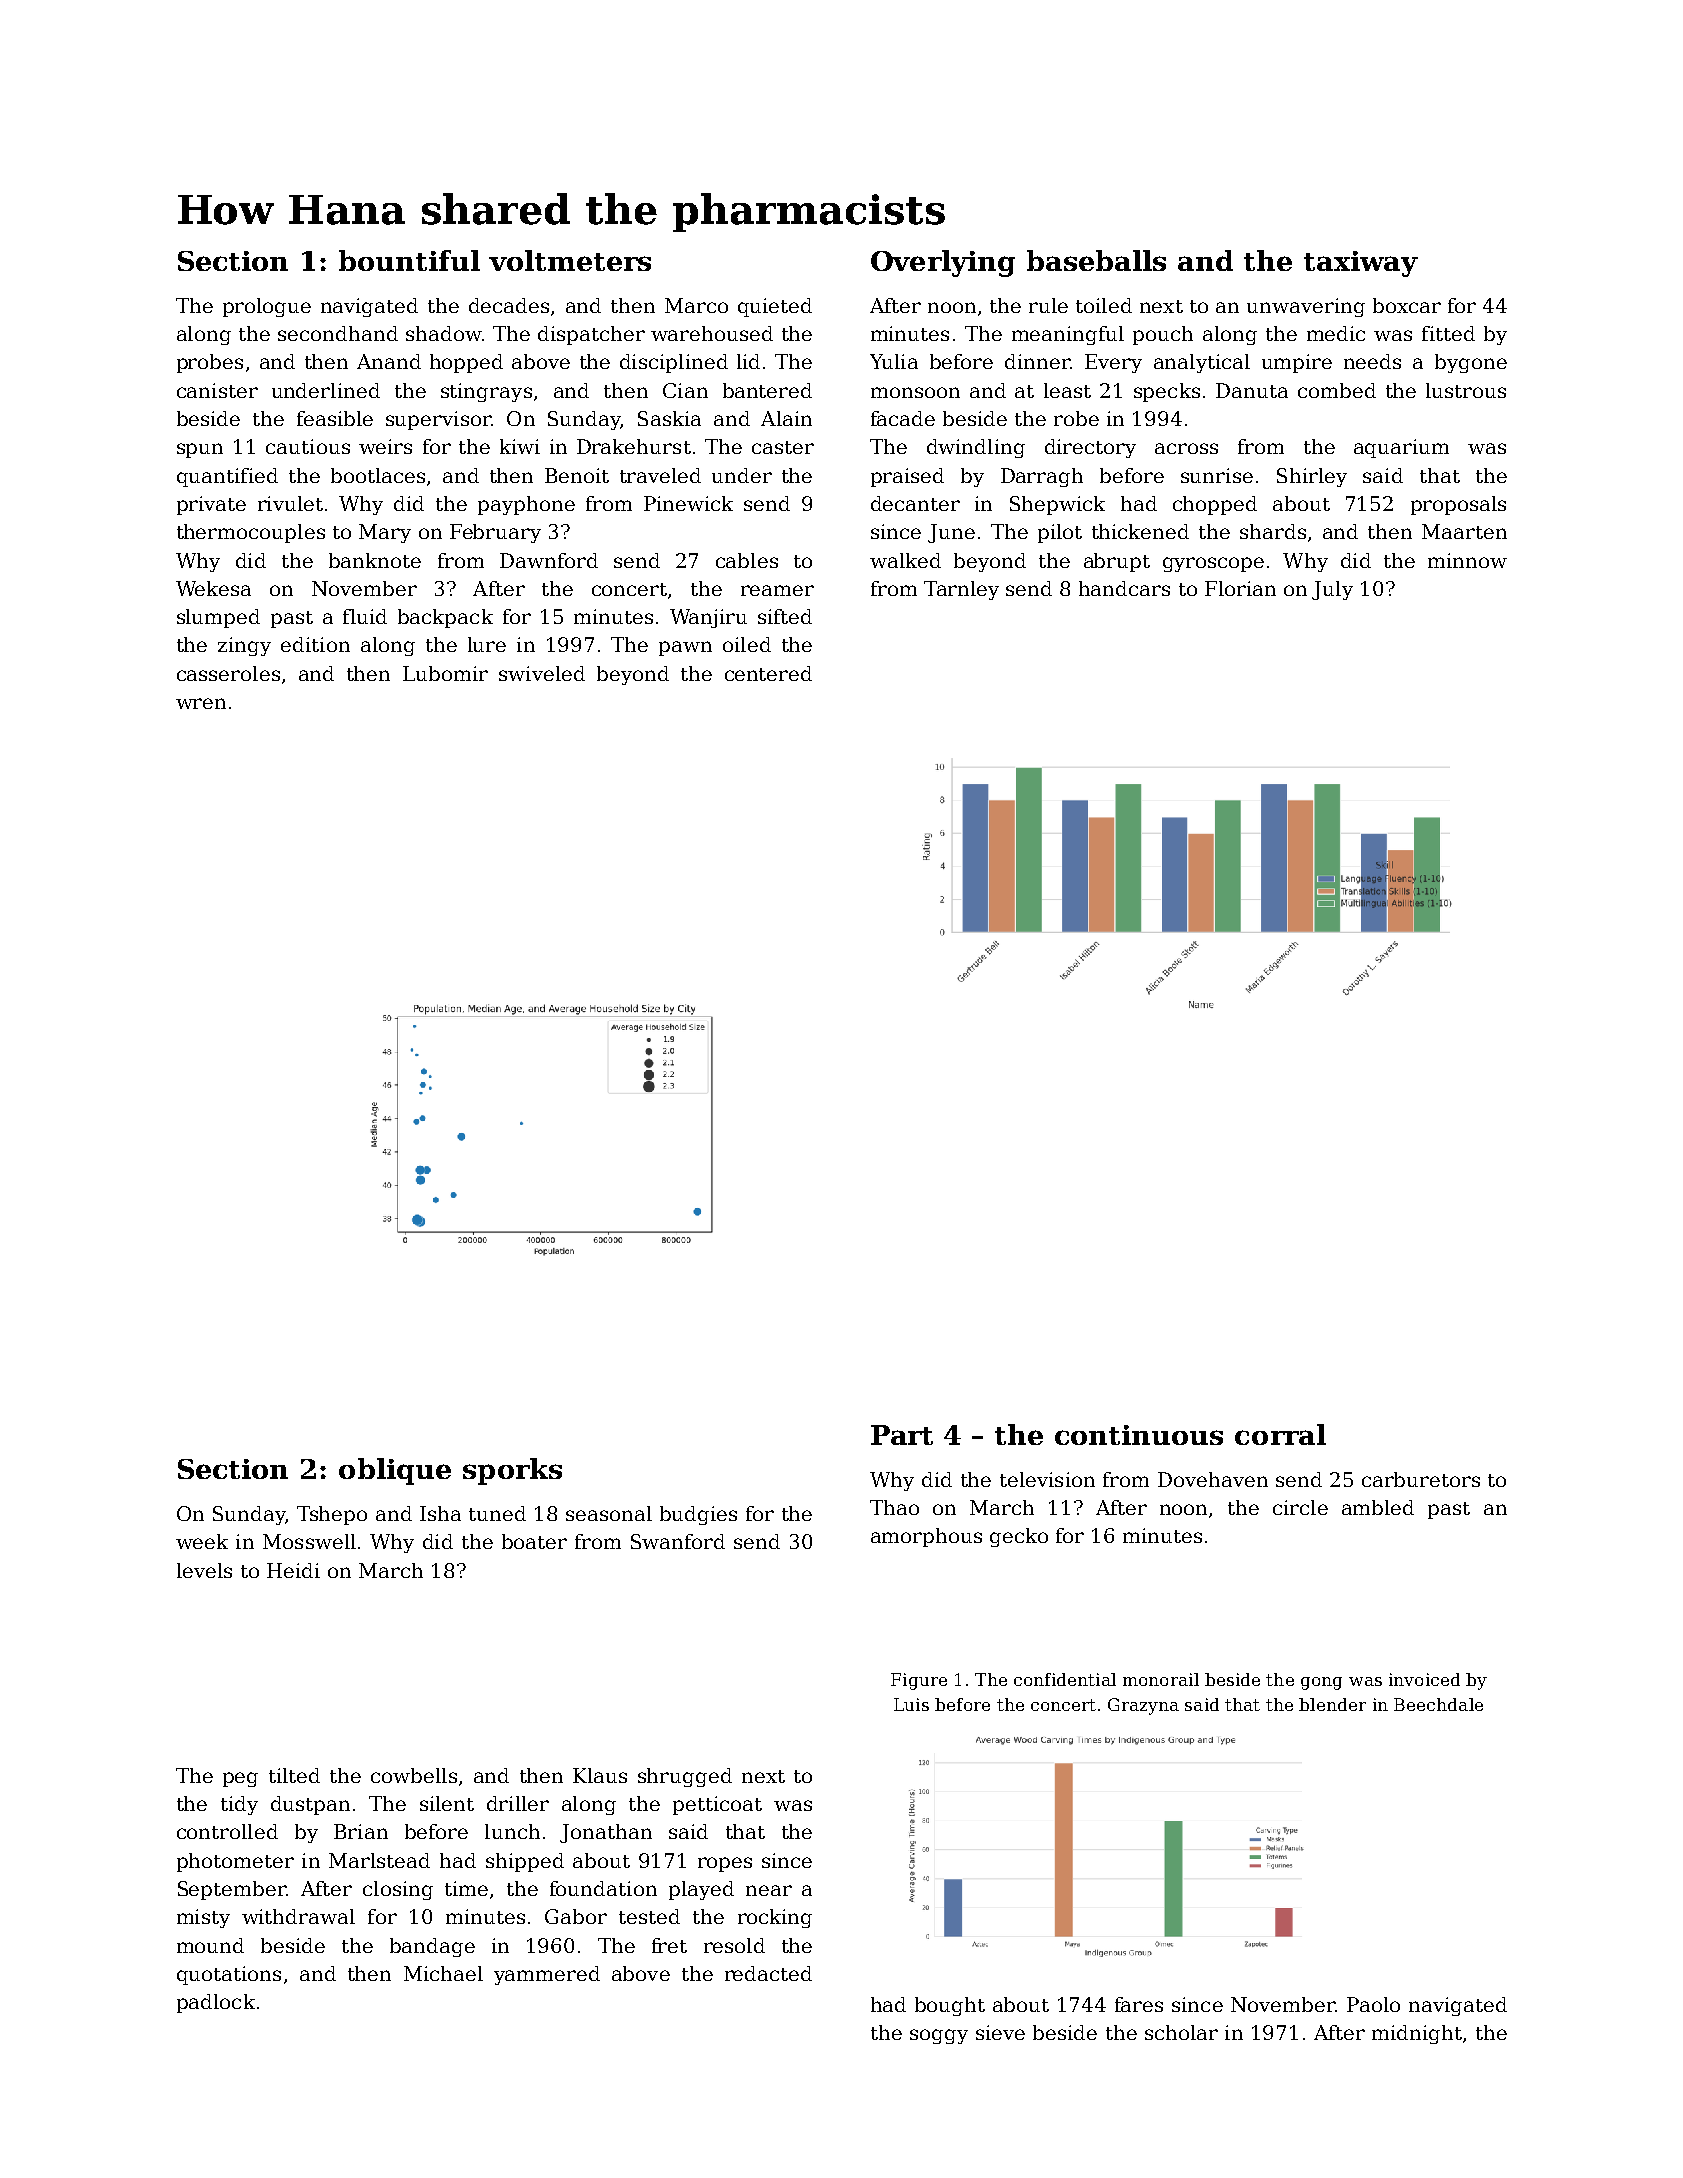 The height and width of the screenshot is (2178, 1683). Describe the element at coordinates (1096, 260) in the screenshot. I see `baseballs` at that location.
